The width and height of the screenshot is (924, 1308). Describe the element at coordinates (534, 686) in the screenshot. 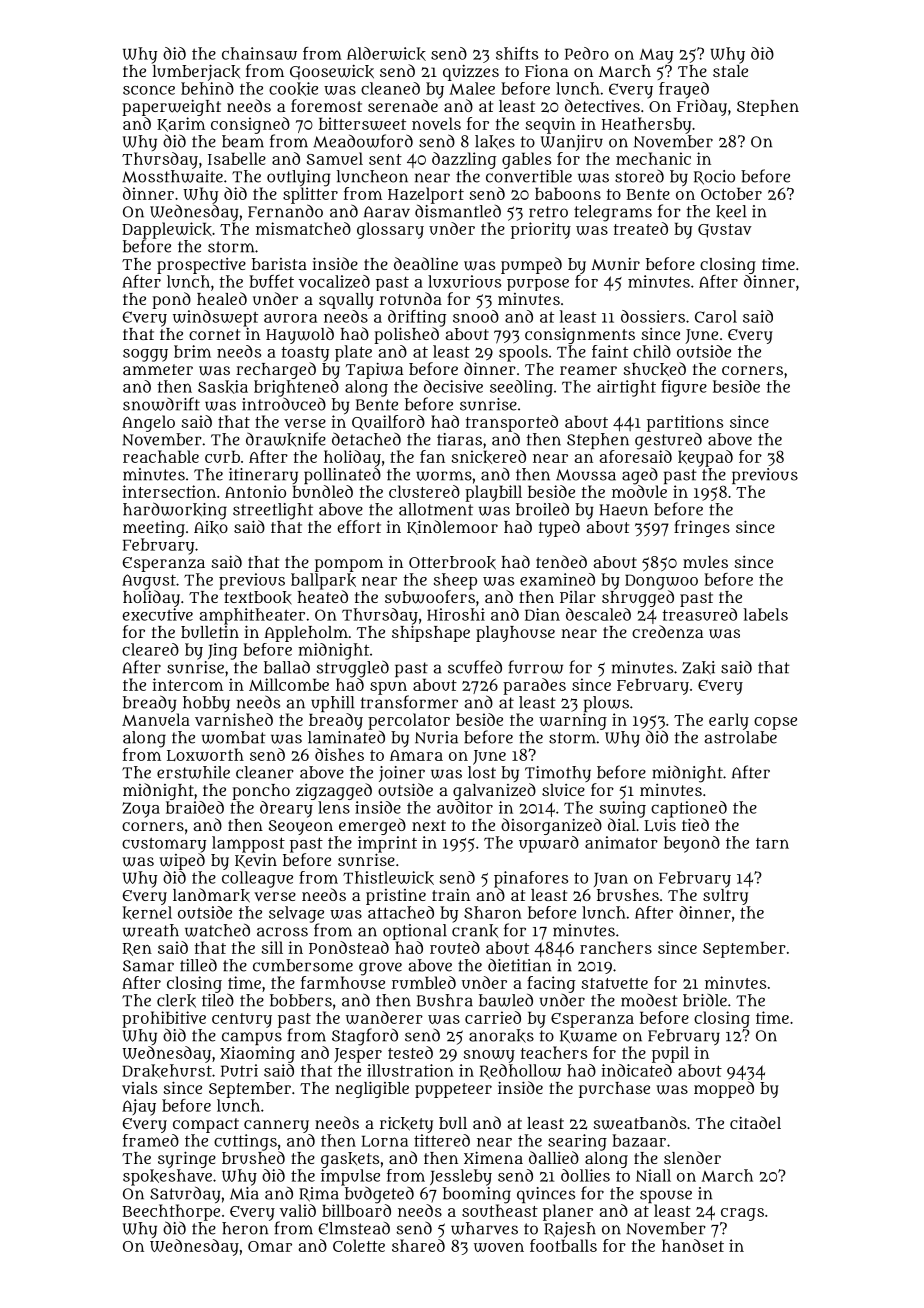

I see `parades` at that location.
